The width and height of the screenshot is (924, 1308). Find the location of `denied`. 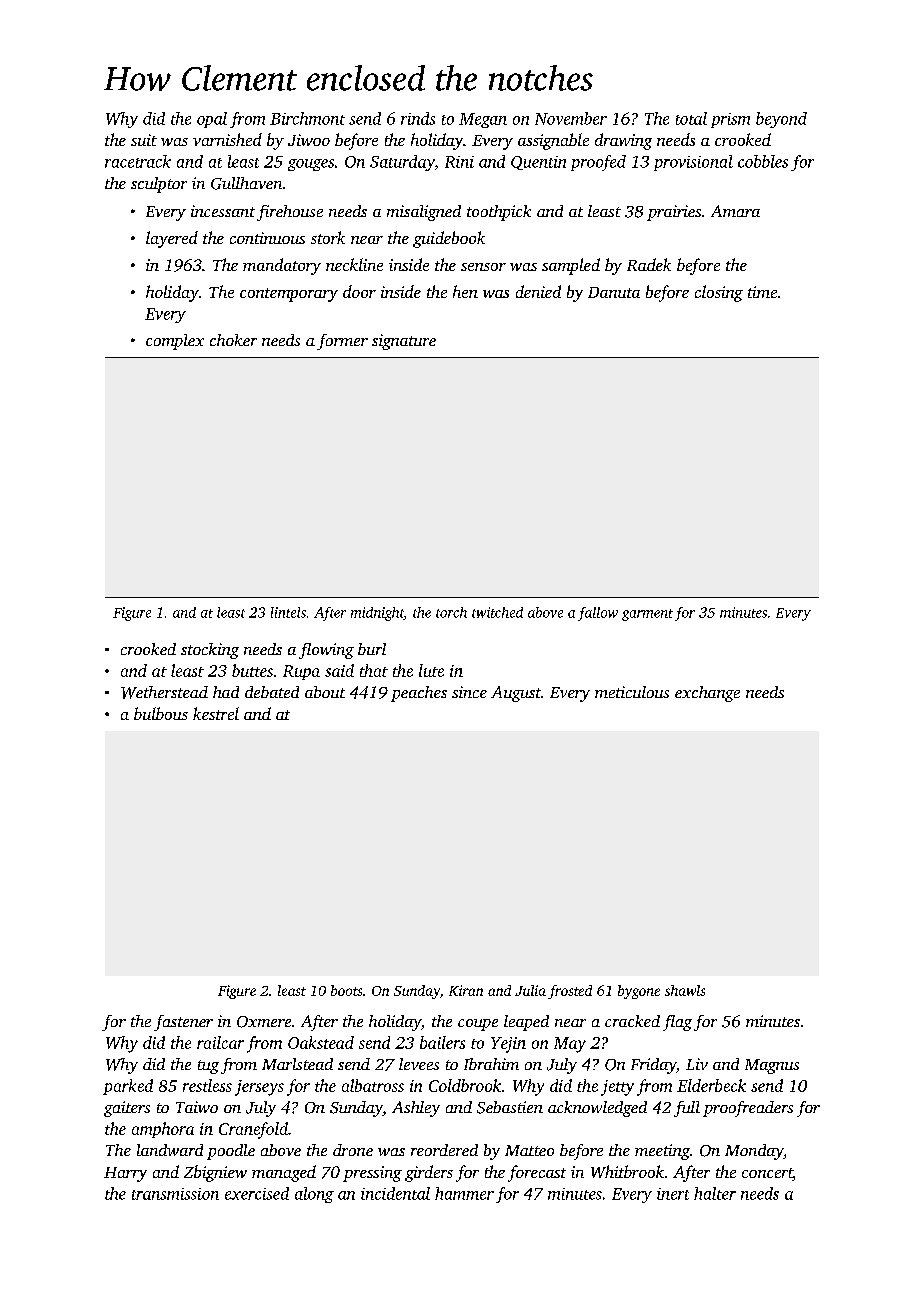

denied is located at coordinates (538, 291).
